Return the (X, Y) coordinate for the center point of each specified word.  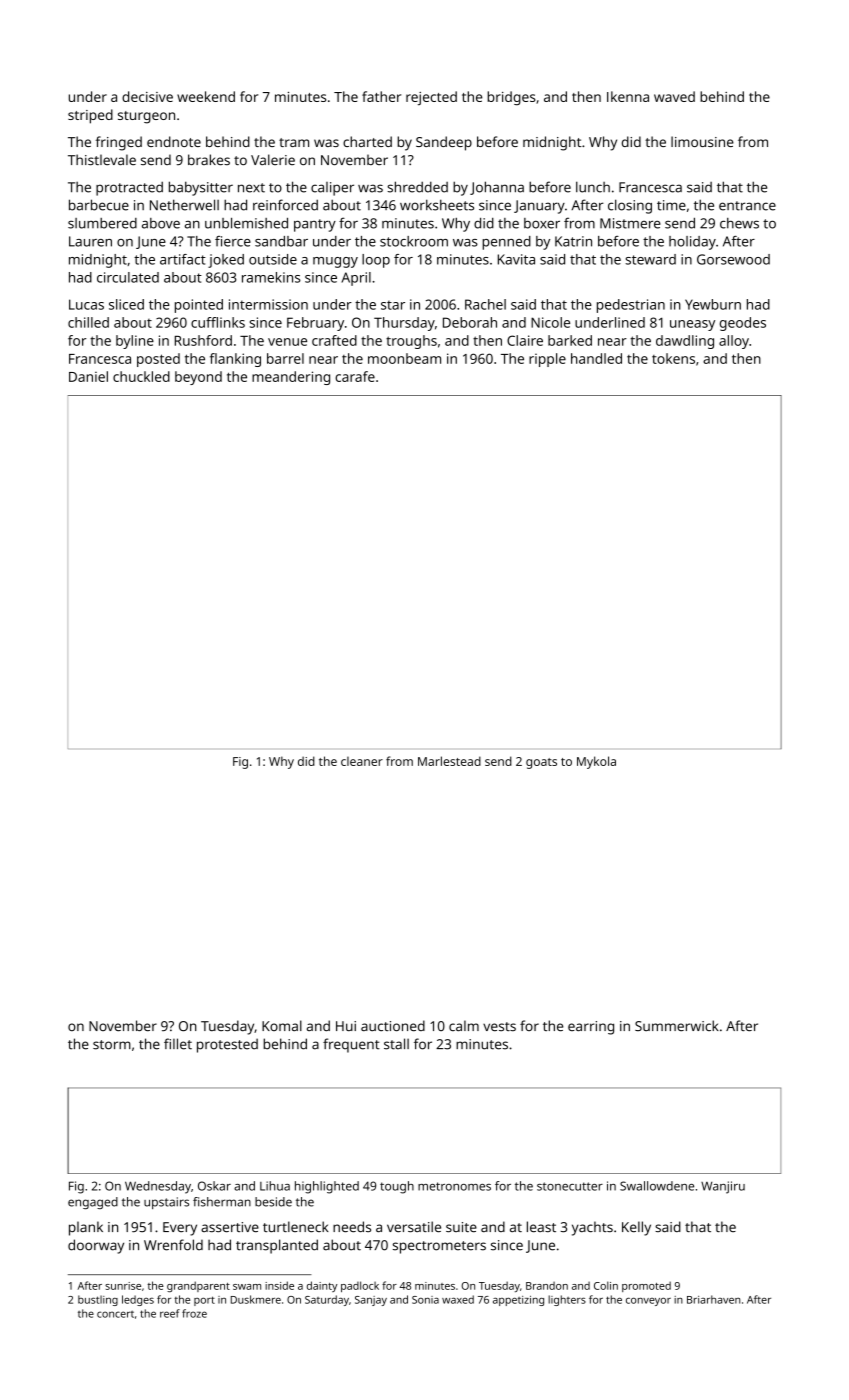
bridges (511, 98)
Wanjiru (723, 1187)
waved (674, 96)
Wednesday (158, 1187)
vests (499, 1027)
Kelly (636, 1228)
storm (112, 1045)
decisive (147, 96)
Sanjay (371, 1301)
